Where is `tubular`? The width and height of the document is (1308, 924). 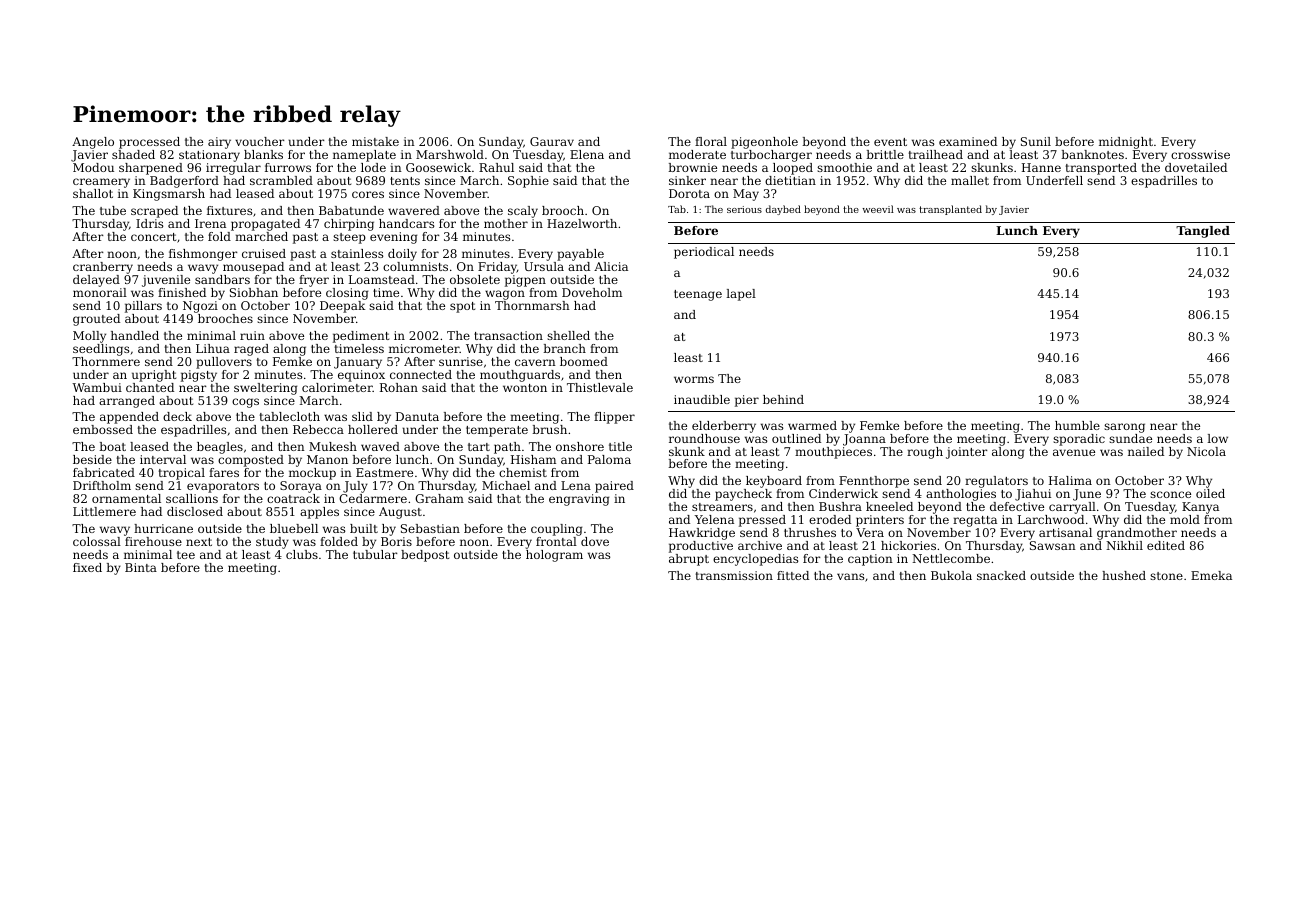 tubular is located at coordinates (375, 554).
